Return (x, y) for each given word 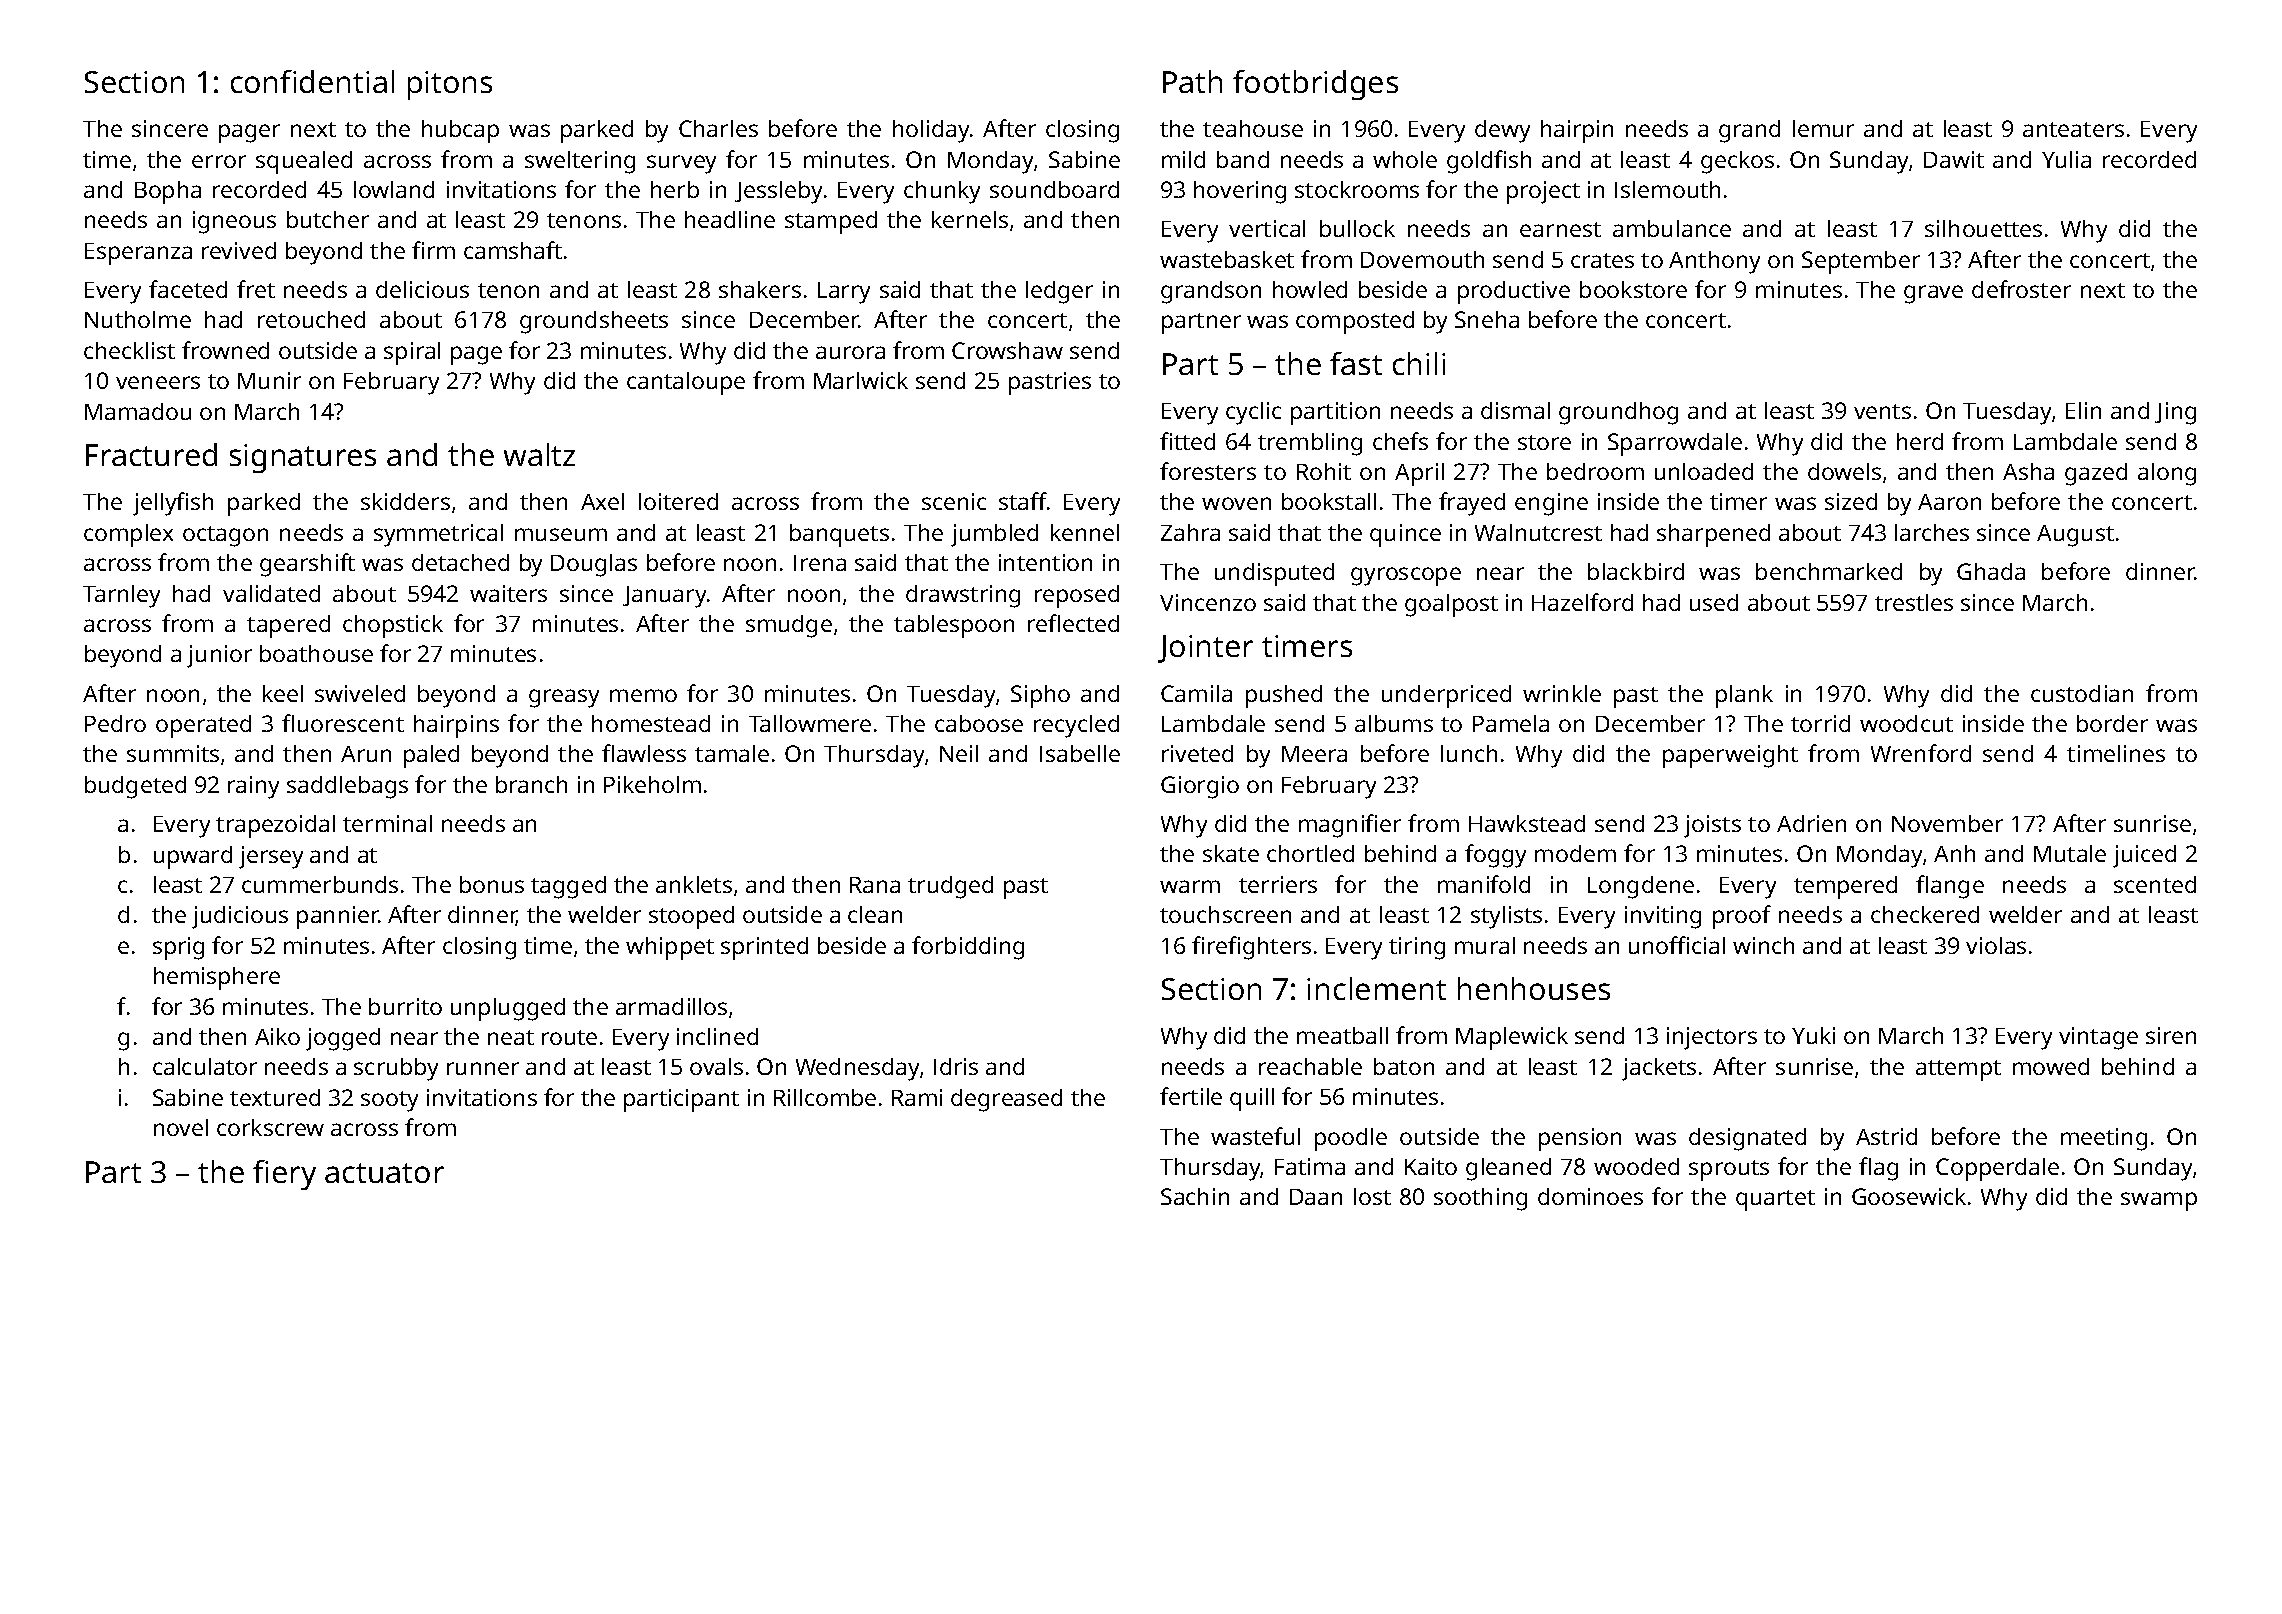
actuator (384, 1173)
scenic (954, 501)
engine (1551, 504)
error (219, 161)
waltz (539, 454)
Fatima (1310, 1166)
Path (1192, 81)
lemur (1823, 128)
